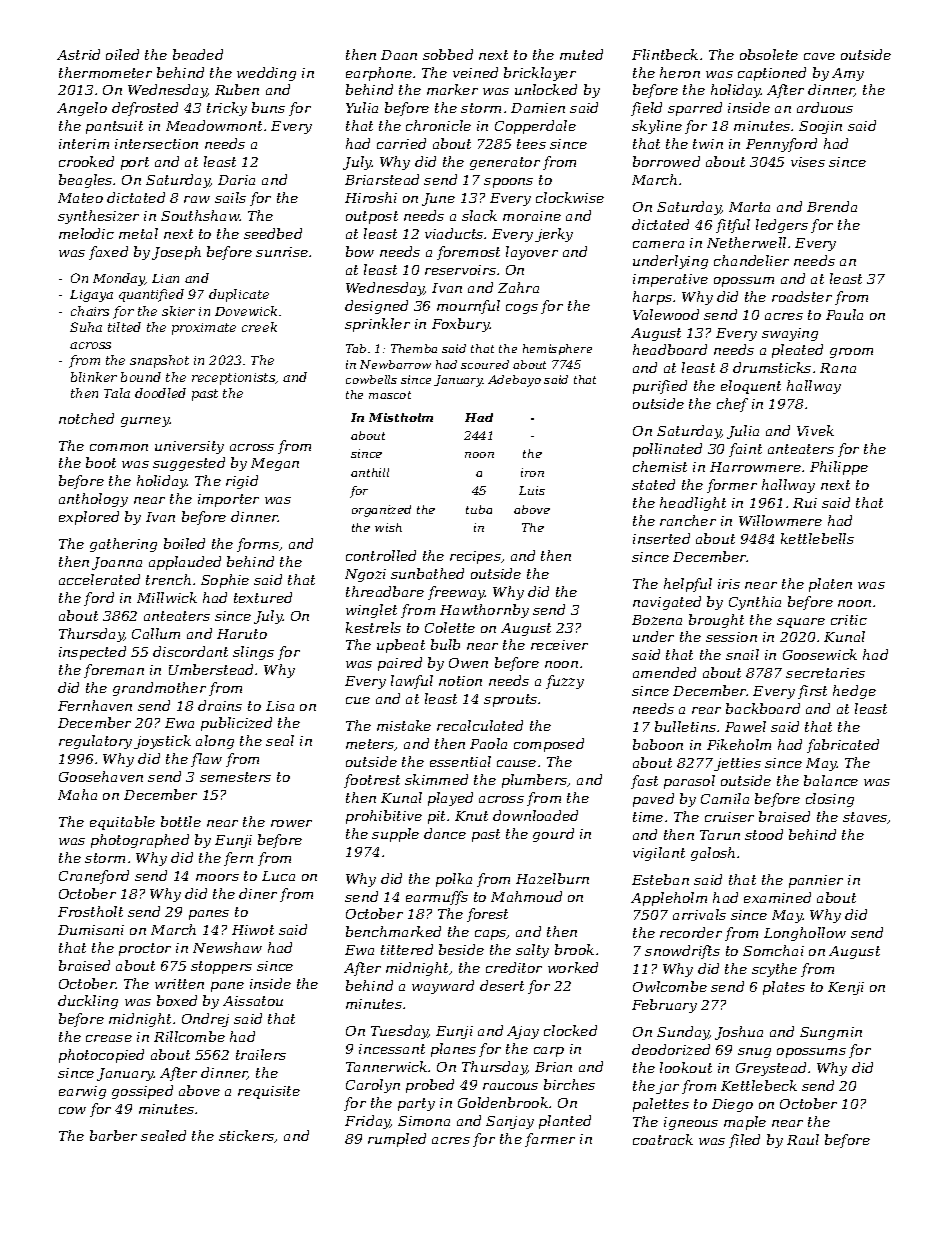 The height and width of the page is (1233, 952). Describe the element at coordinates (550, 1140) in the page. I see `farmer` at that location.
